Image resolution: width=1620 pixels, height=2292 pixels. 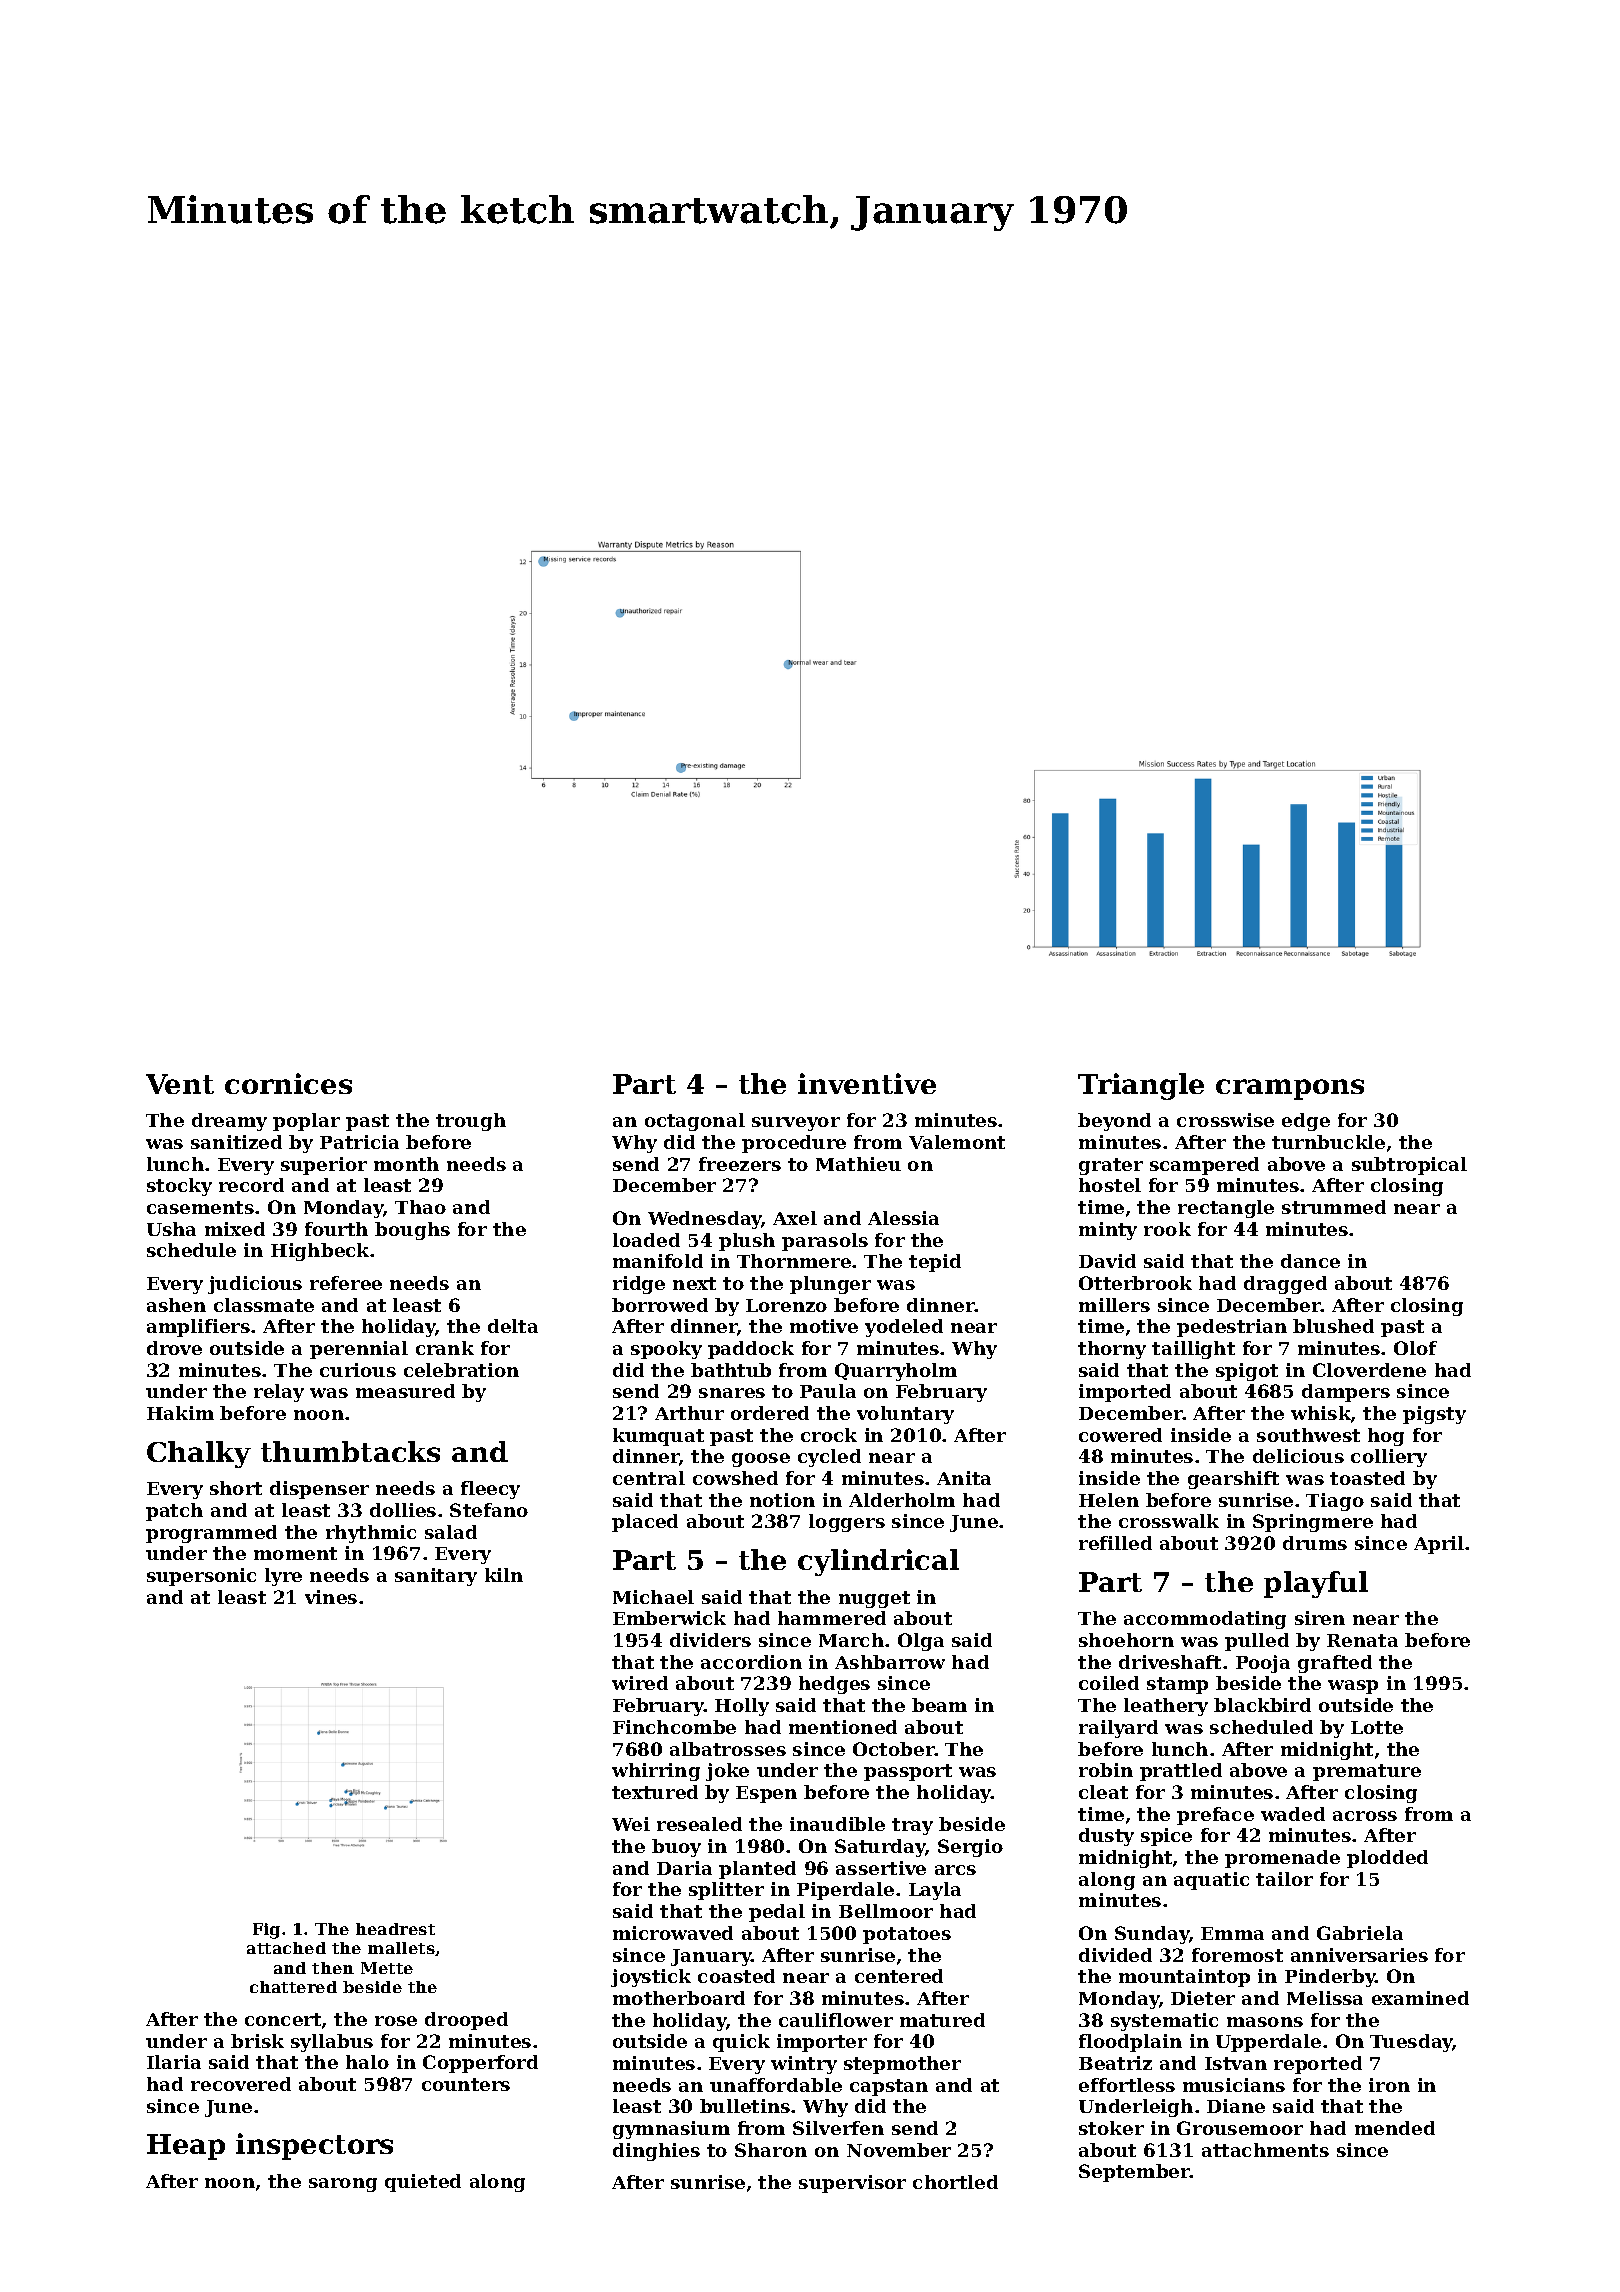 What do you see at coordinates (1141, 1086) in the screenshot?
I see `Triangle` at bounding box center [1141, 1086].
